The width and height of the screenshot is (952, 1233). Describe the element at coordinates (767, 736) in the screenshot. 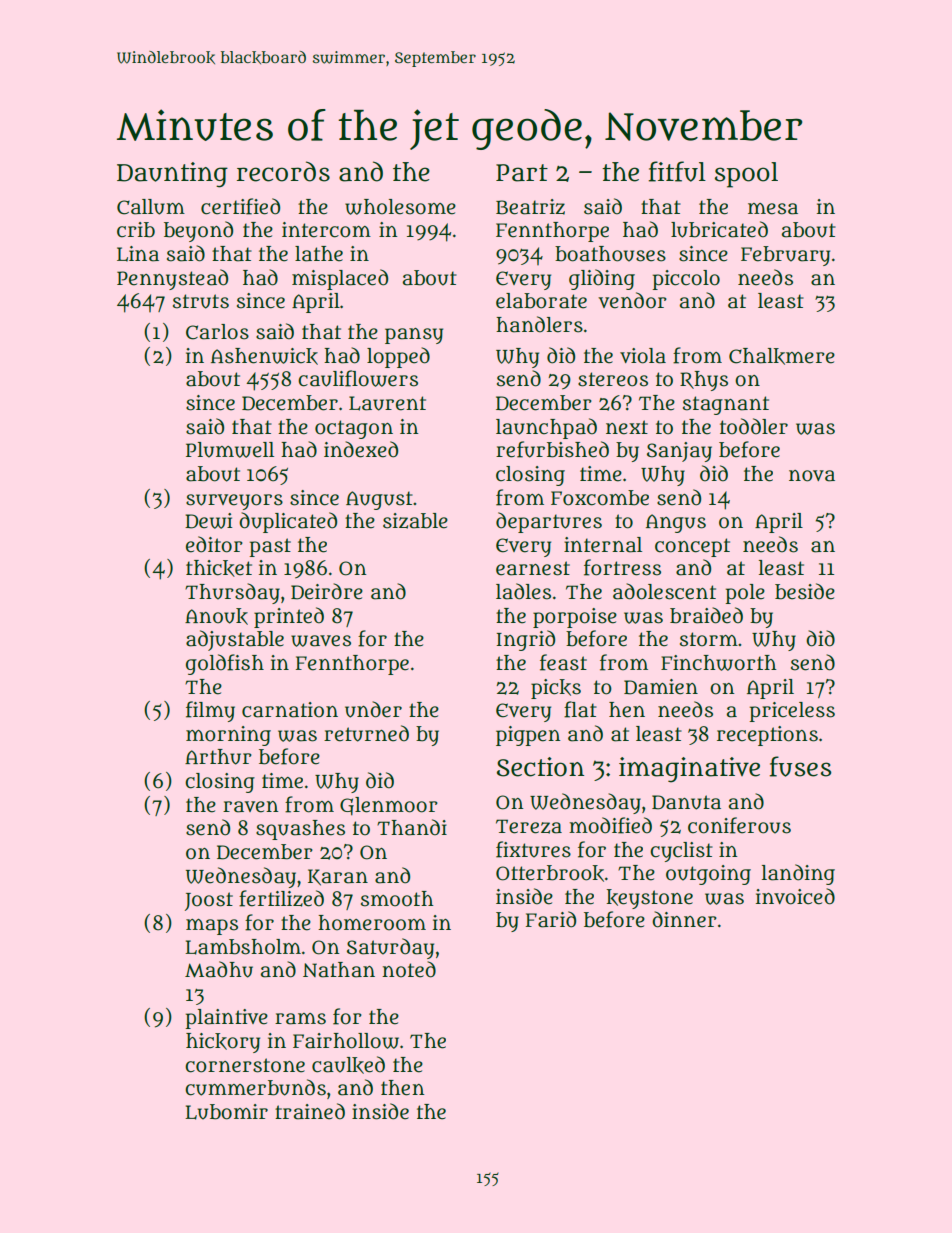

I see `receptions` at that location.
